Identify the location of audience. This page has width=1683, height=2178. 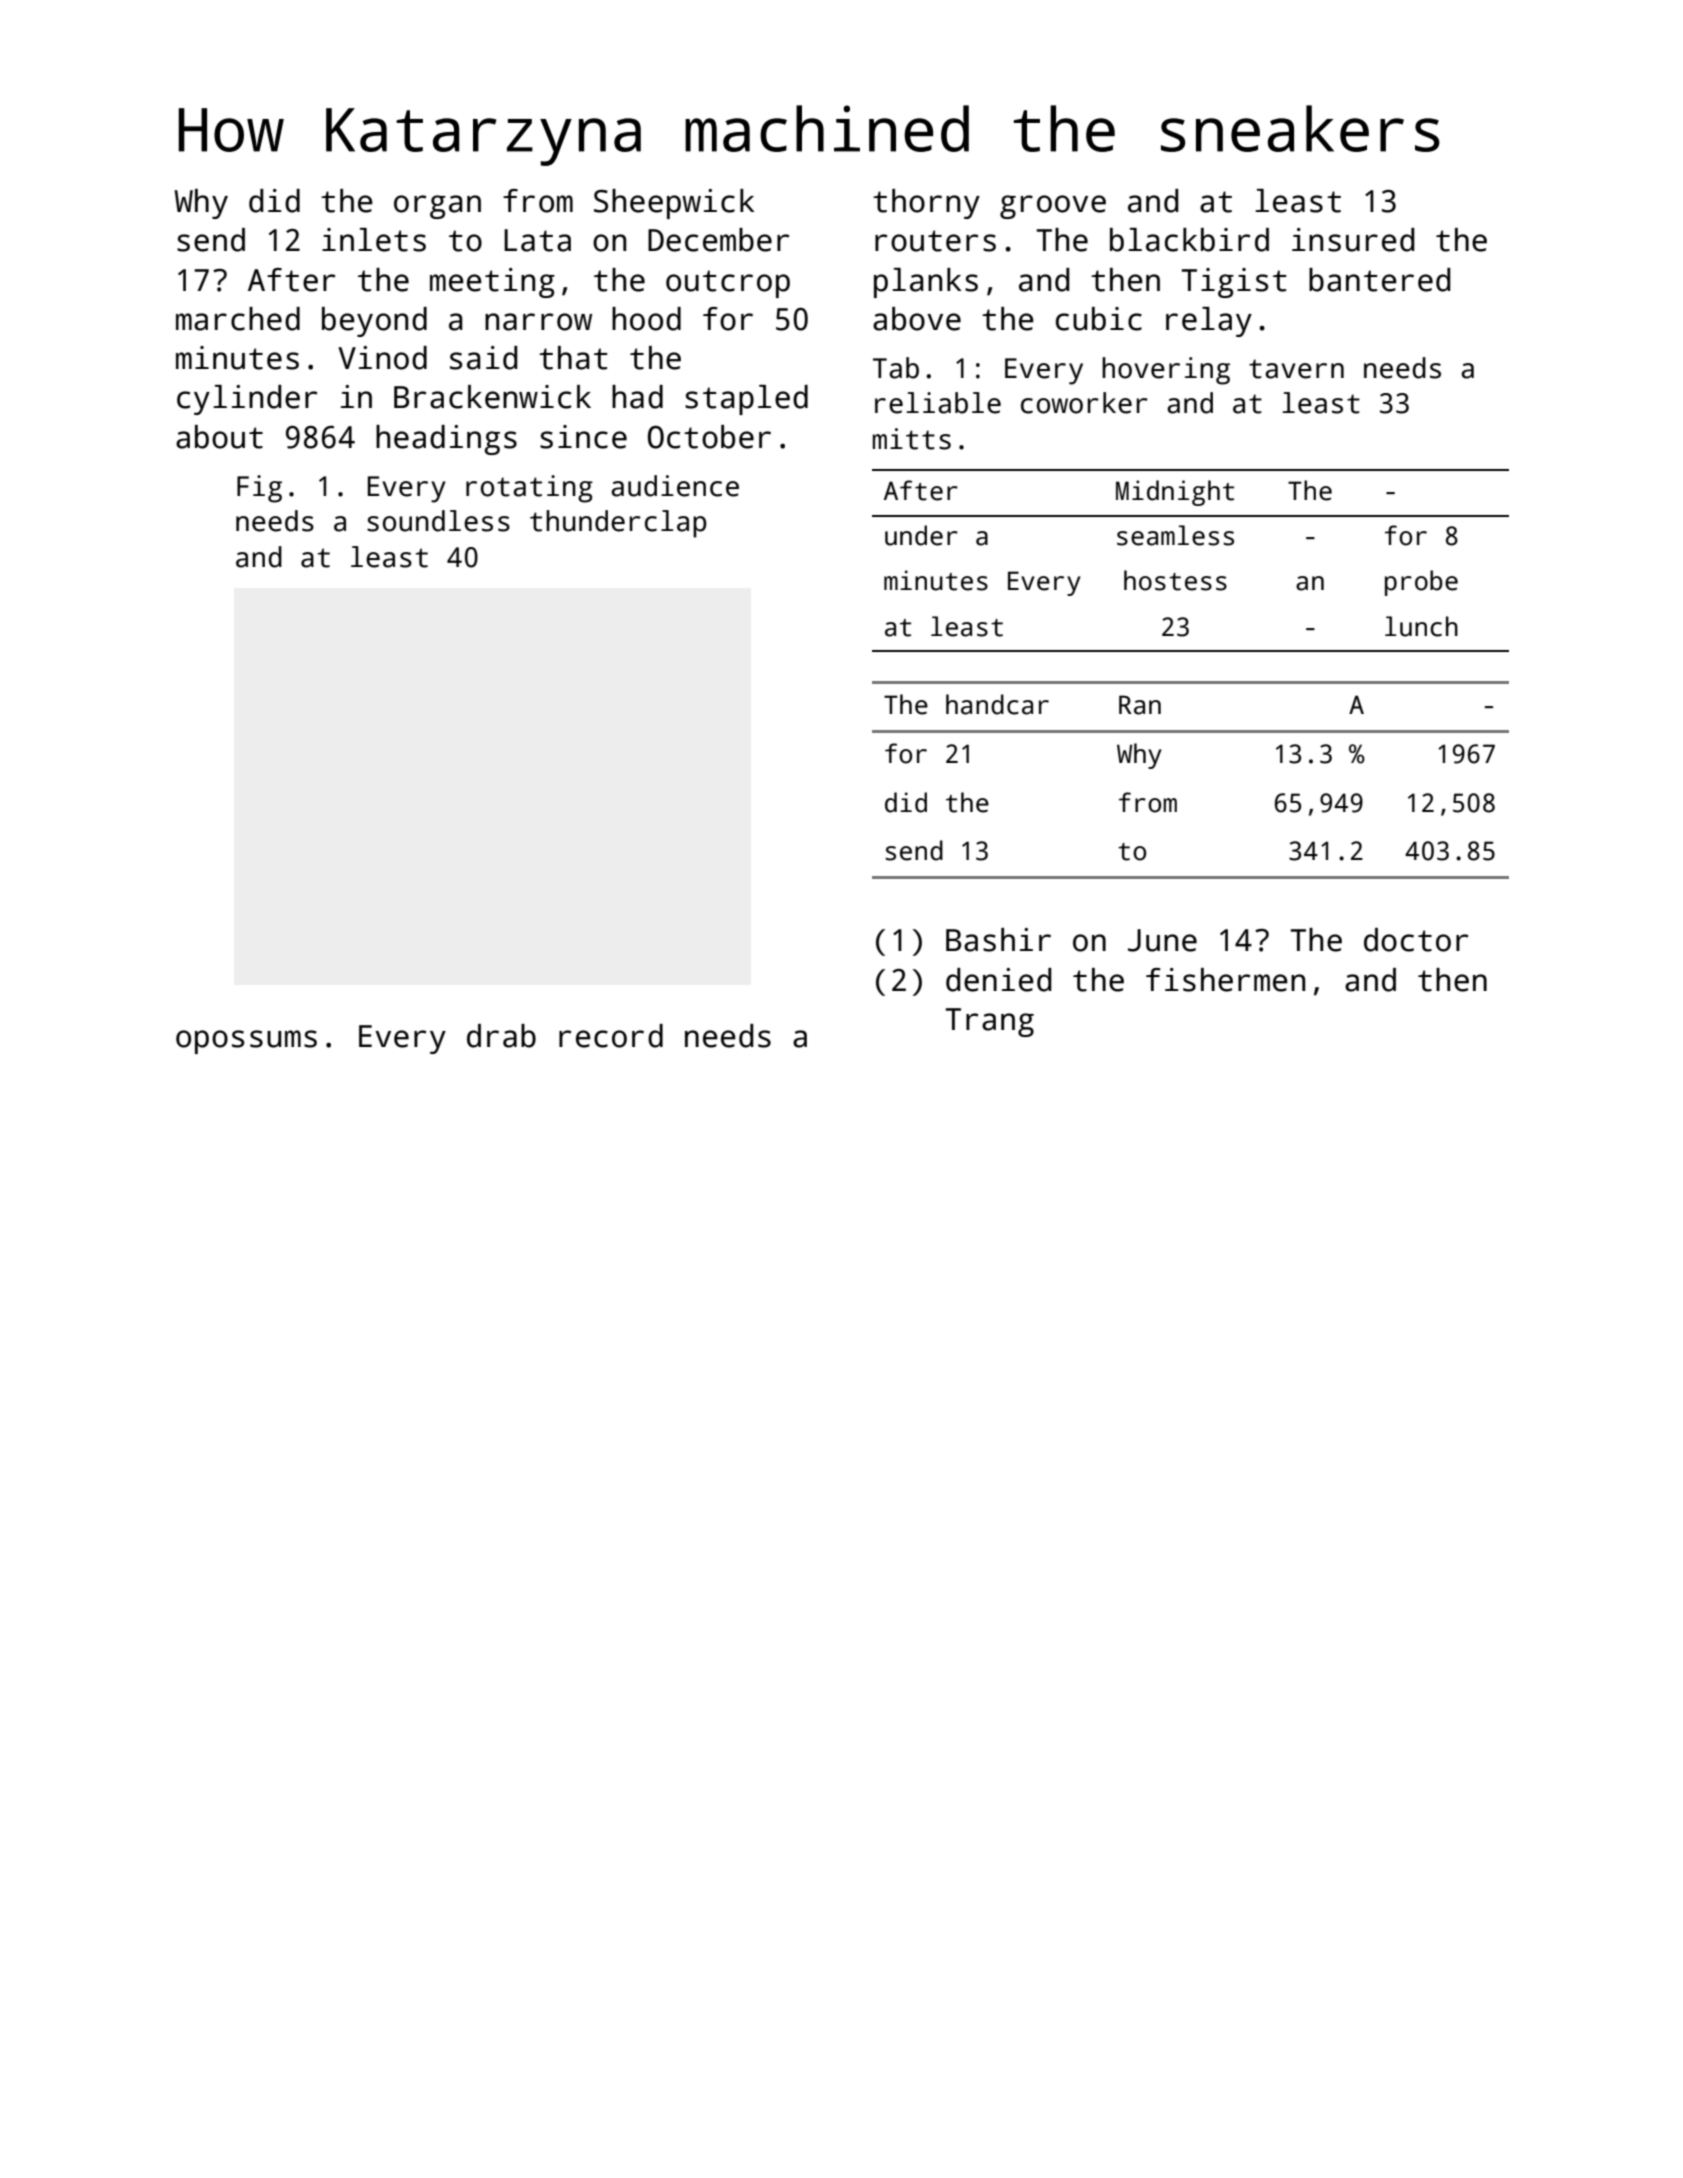
(675, 486).
